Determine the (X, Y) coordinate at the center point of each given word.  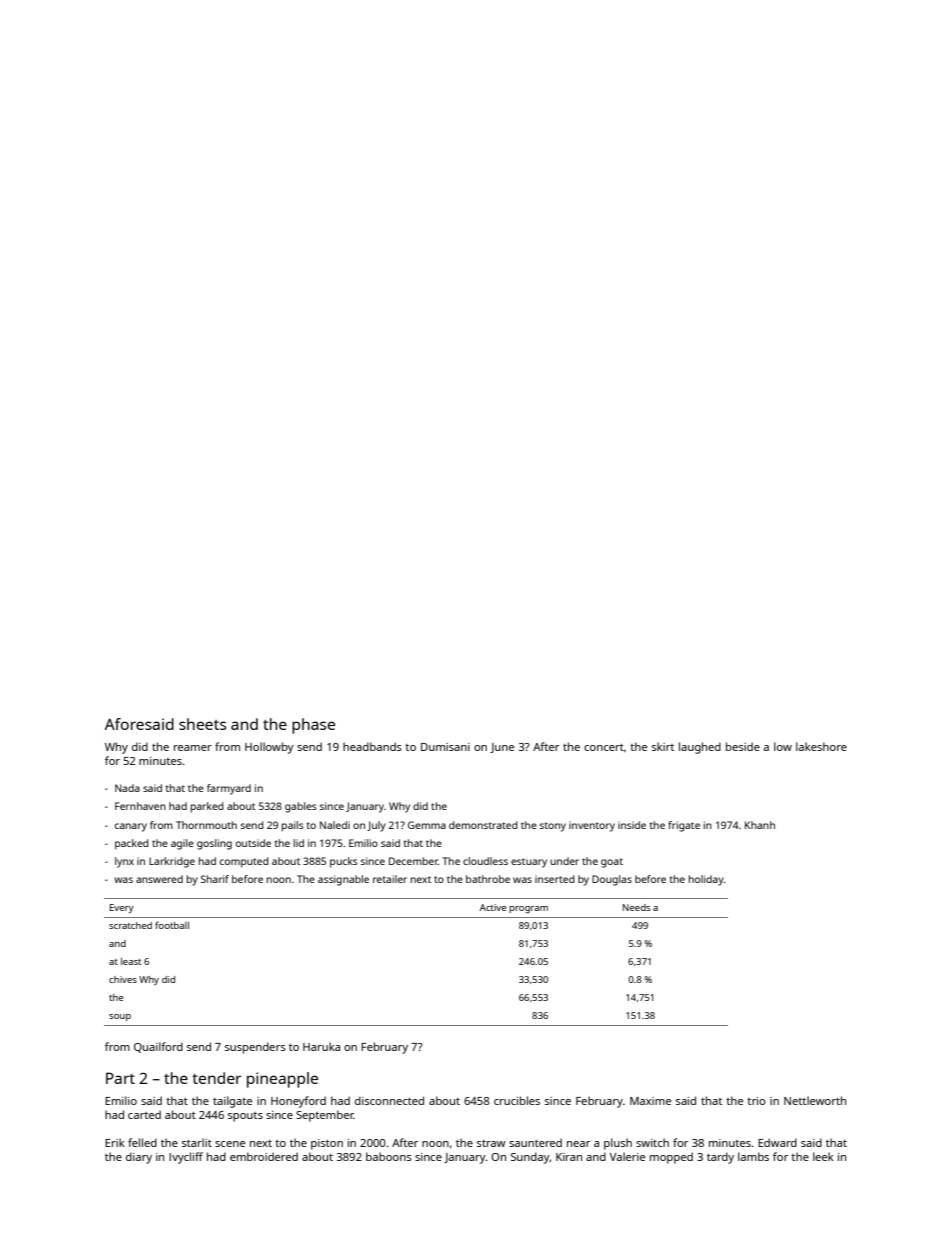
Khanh (760, 825)
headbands (372, 746)
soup (120, 1017)
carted (144, 1114)
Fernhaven (140, 806)
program (528, 910)
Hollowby (269, 748)
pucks (343, 862)
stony (553, 827)
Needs (636, 907)
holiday (706, 880)
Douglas (612, 880)
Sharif (215, 879)
